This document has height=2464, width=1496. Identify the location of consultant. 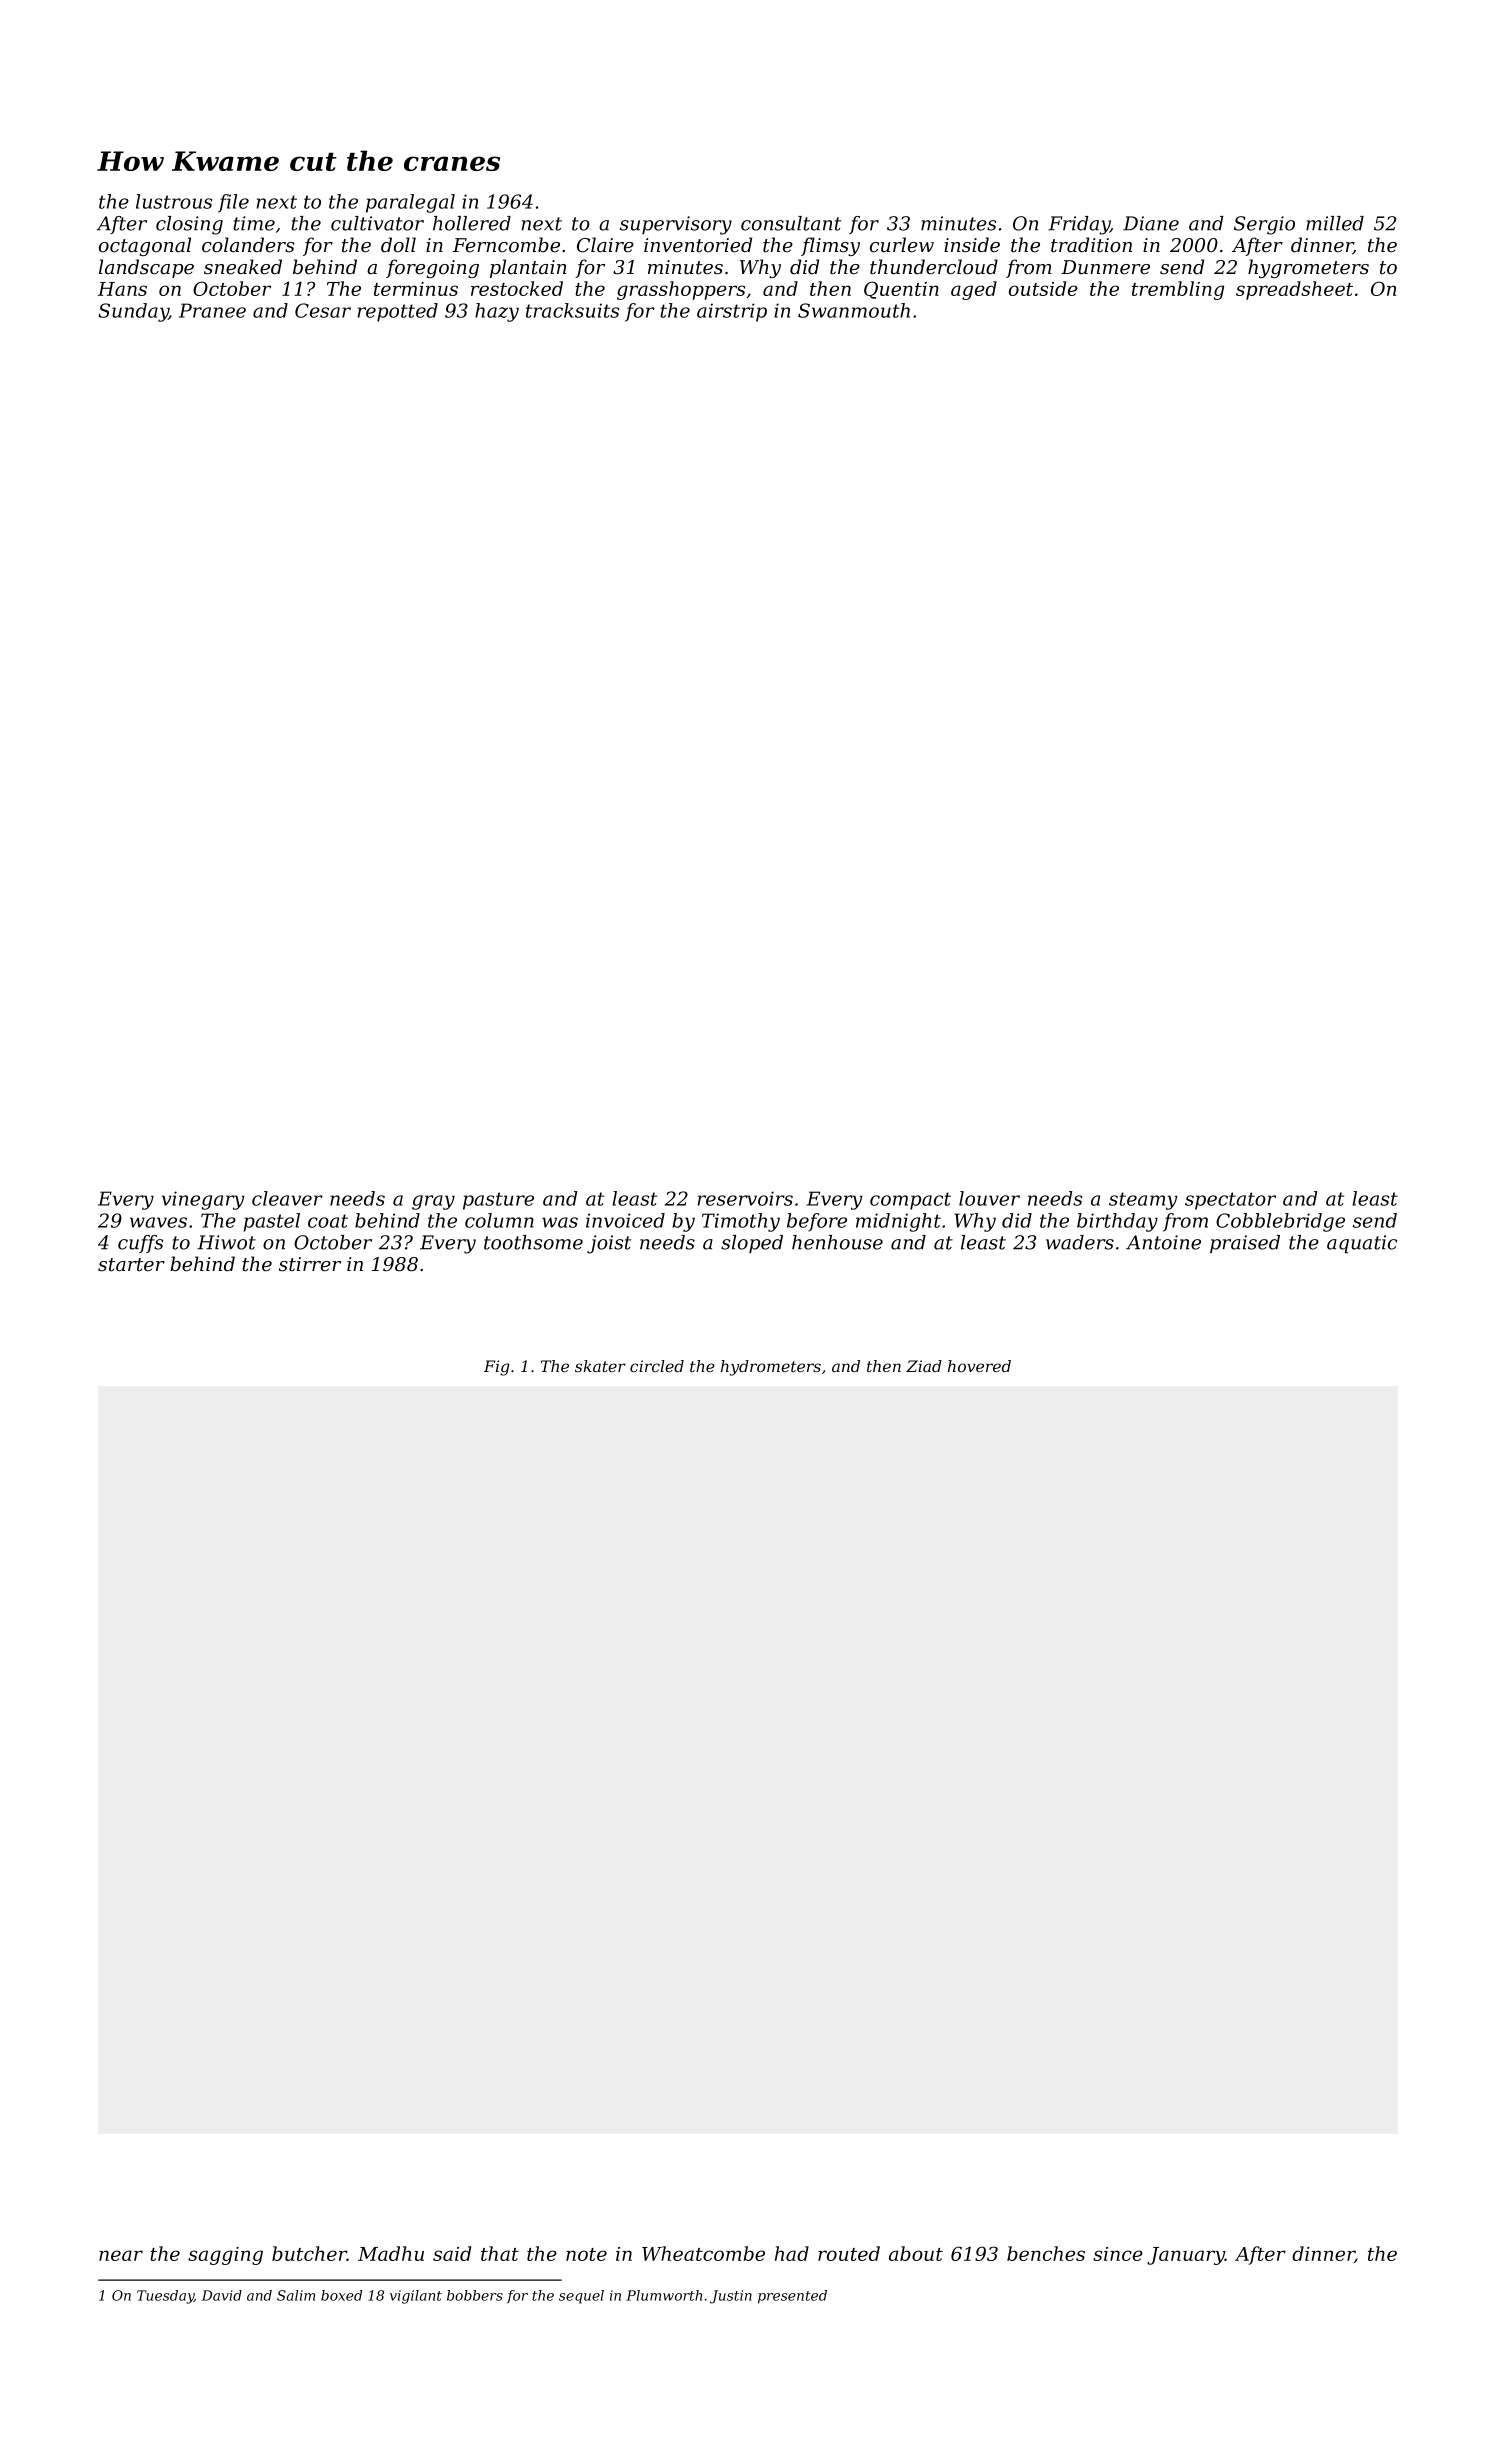
(791, 223).
